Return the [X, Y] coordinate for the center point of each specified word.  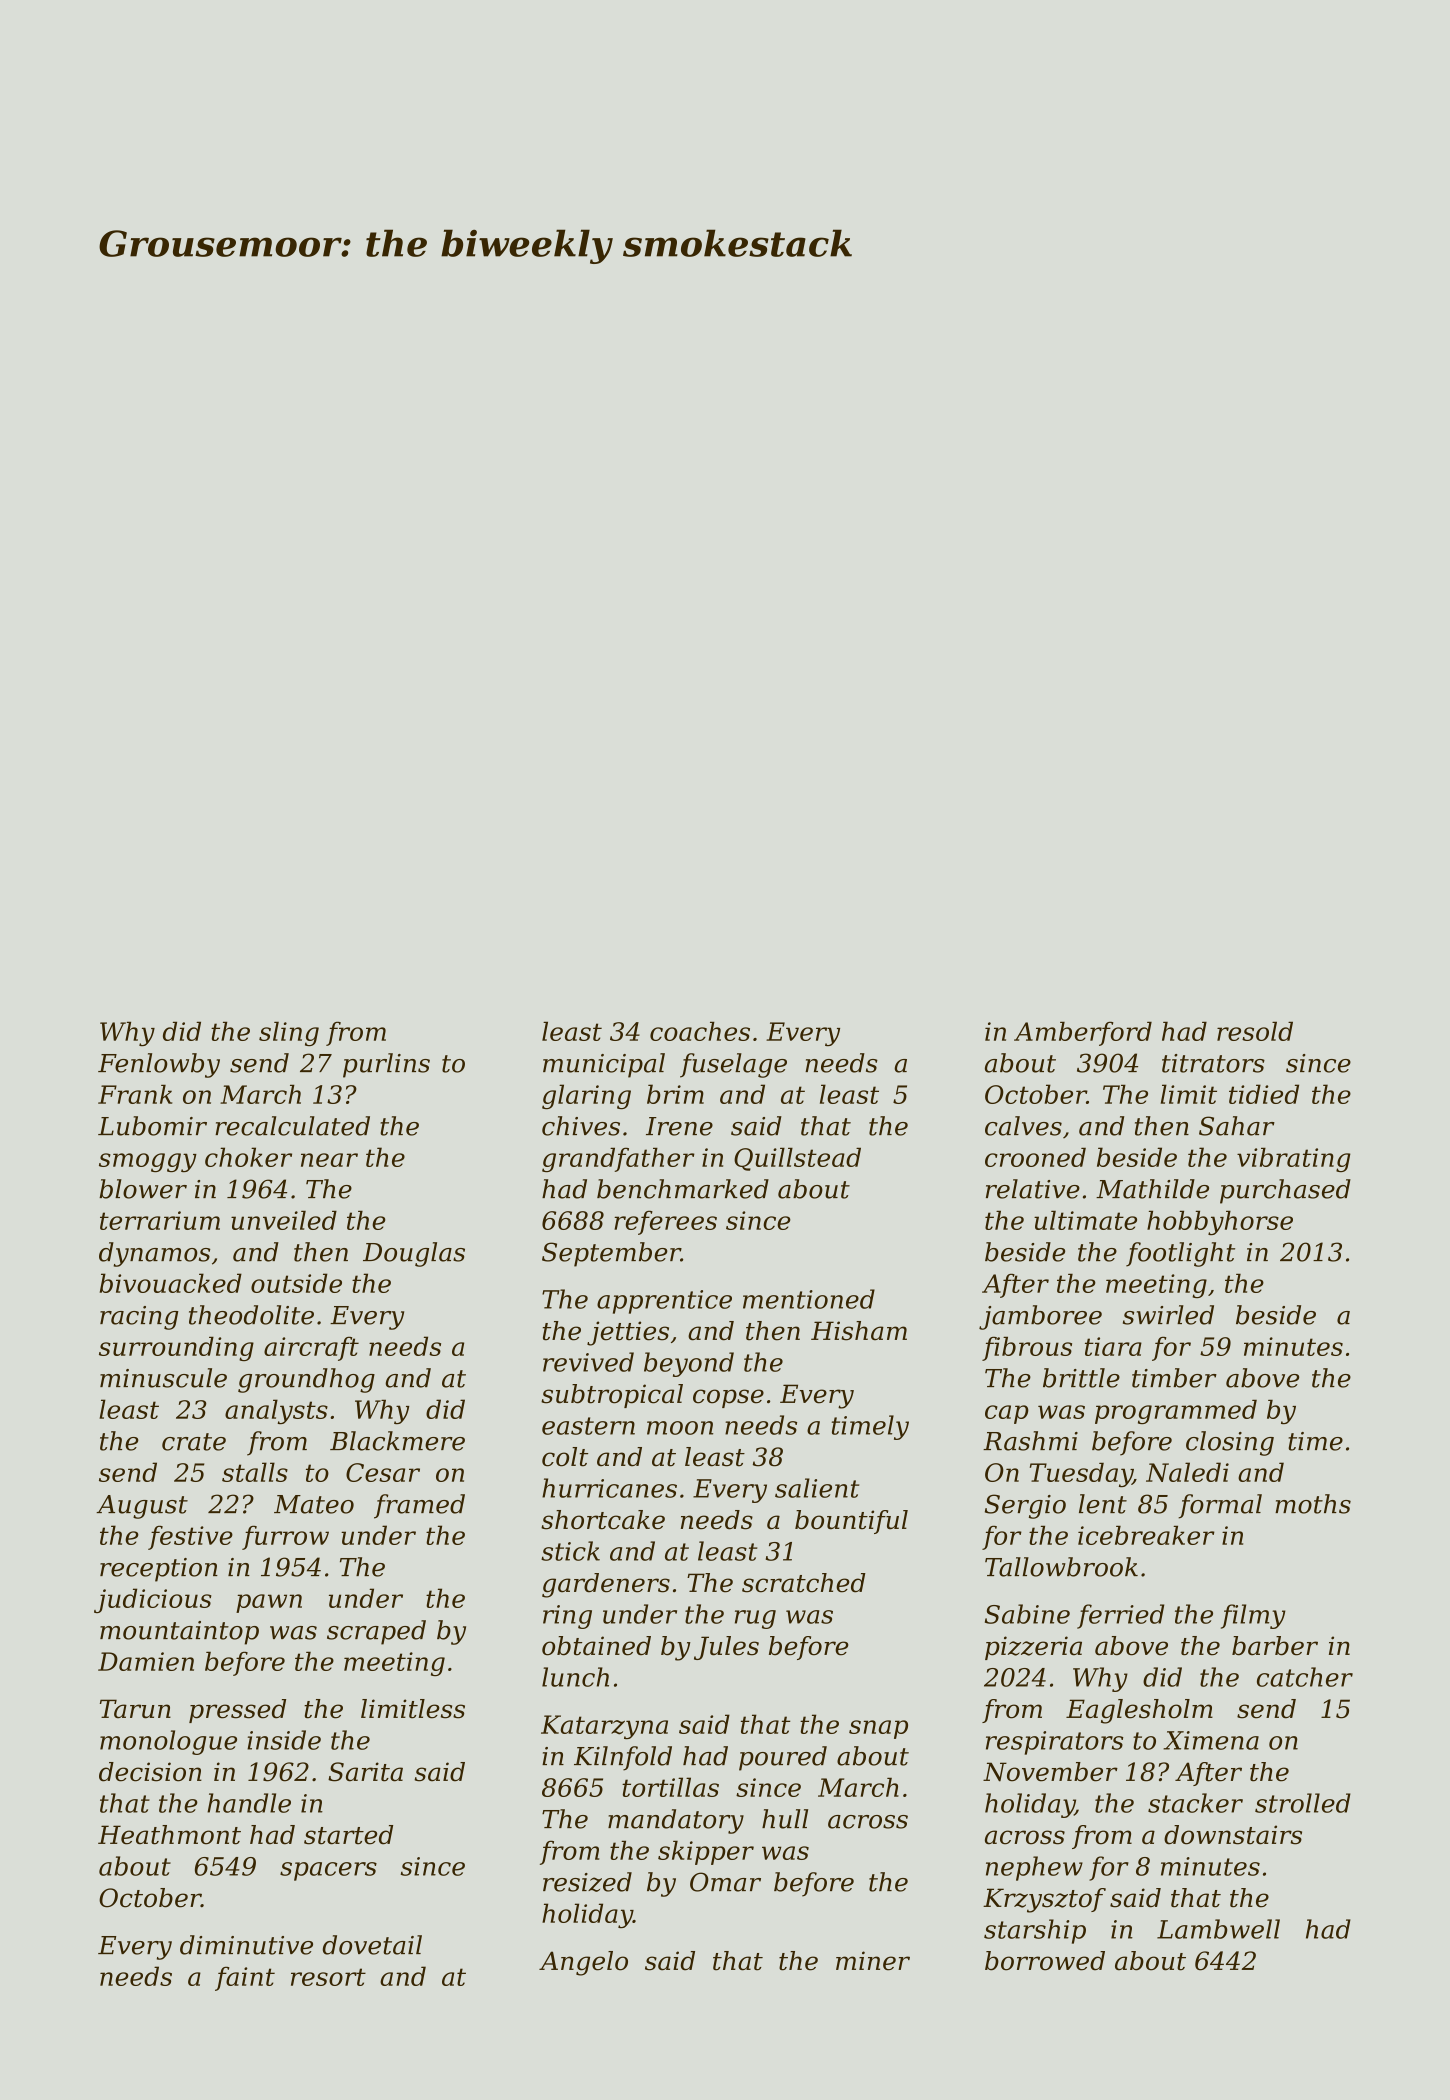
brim [675, 1094]
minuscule [163, 1378]
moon [680, 1428]
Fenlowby [159, 1065]
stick [570, 1551]
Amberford [1083, 1033]
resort [328, 1977]
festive [190, 1537]
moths [1313, 1504]
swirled [1168, 1315]
